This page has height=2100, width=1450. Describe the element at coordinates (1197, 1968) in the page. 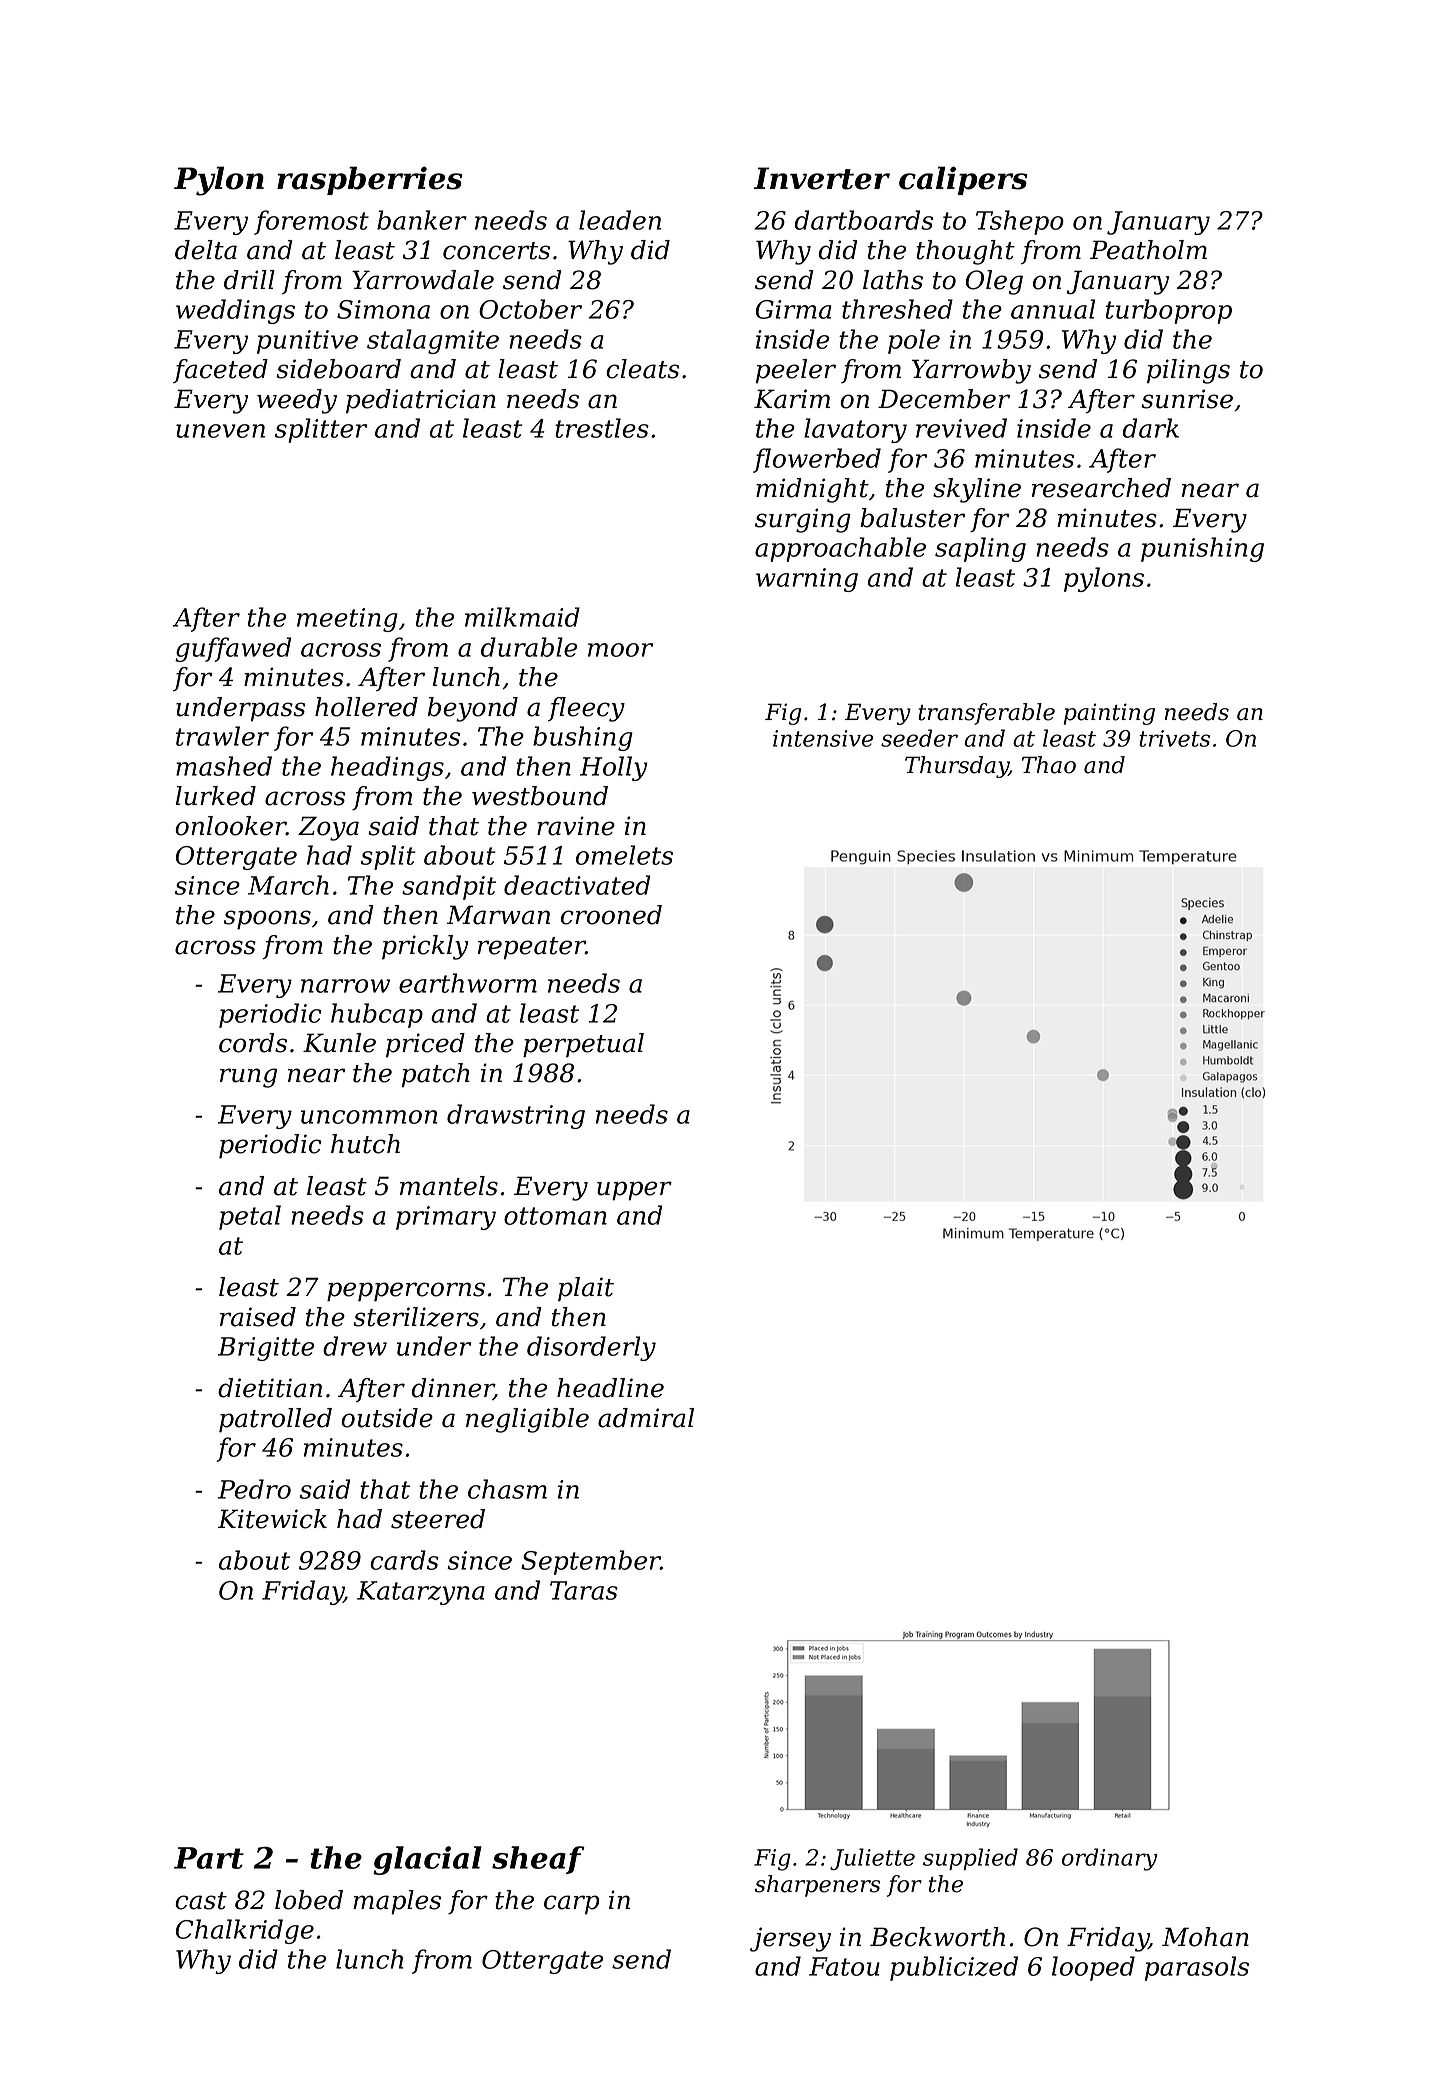

I see `parasols` at that location.
